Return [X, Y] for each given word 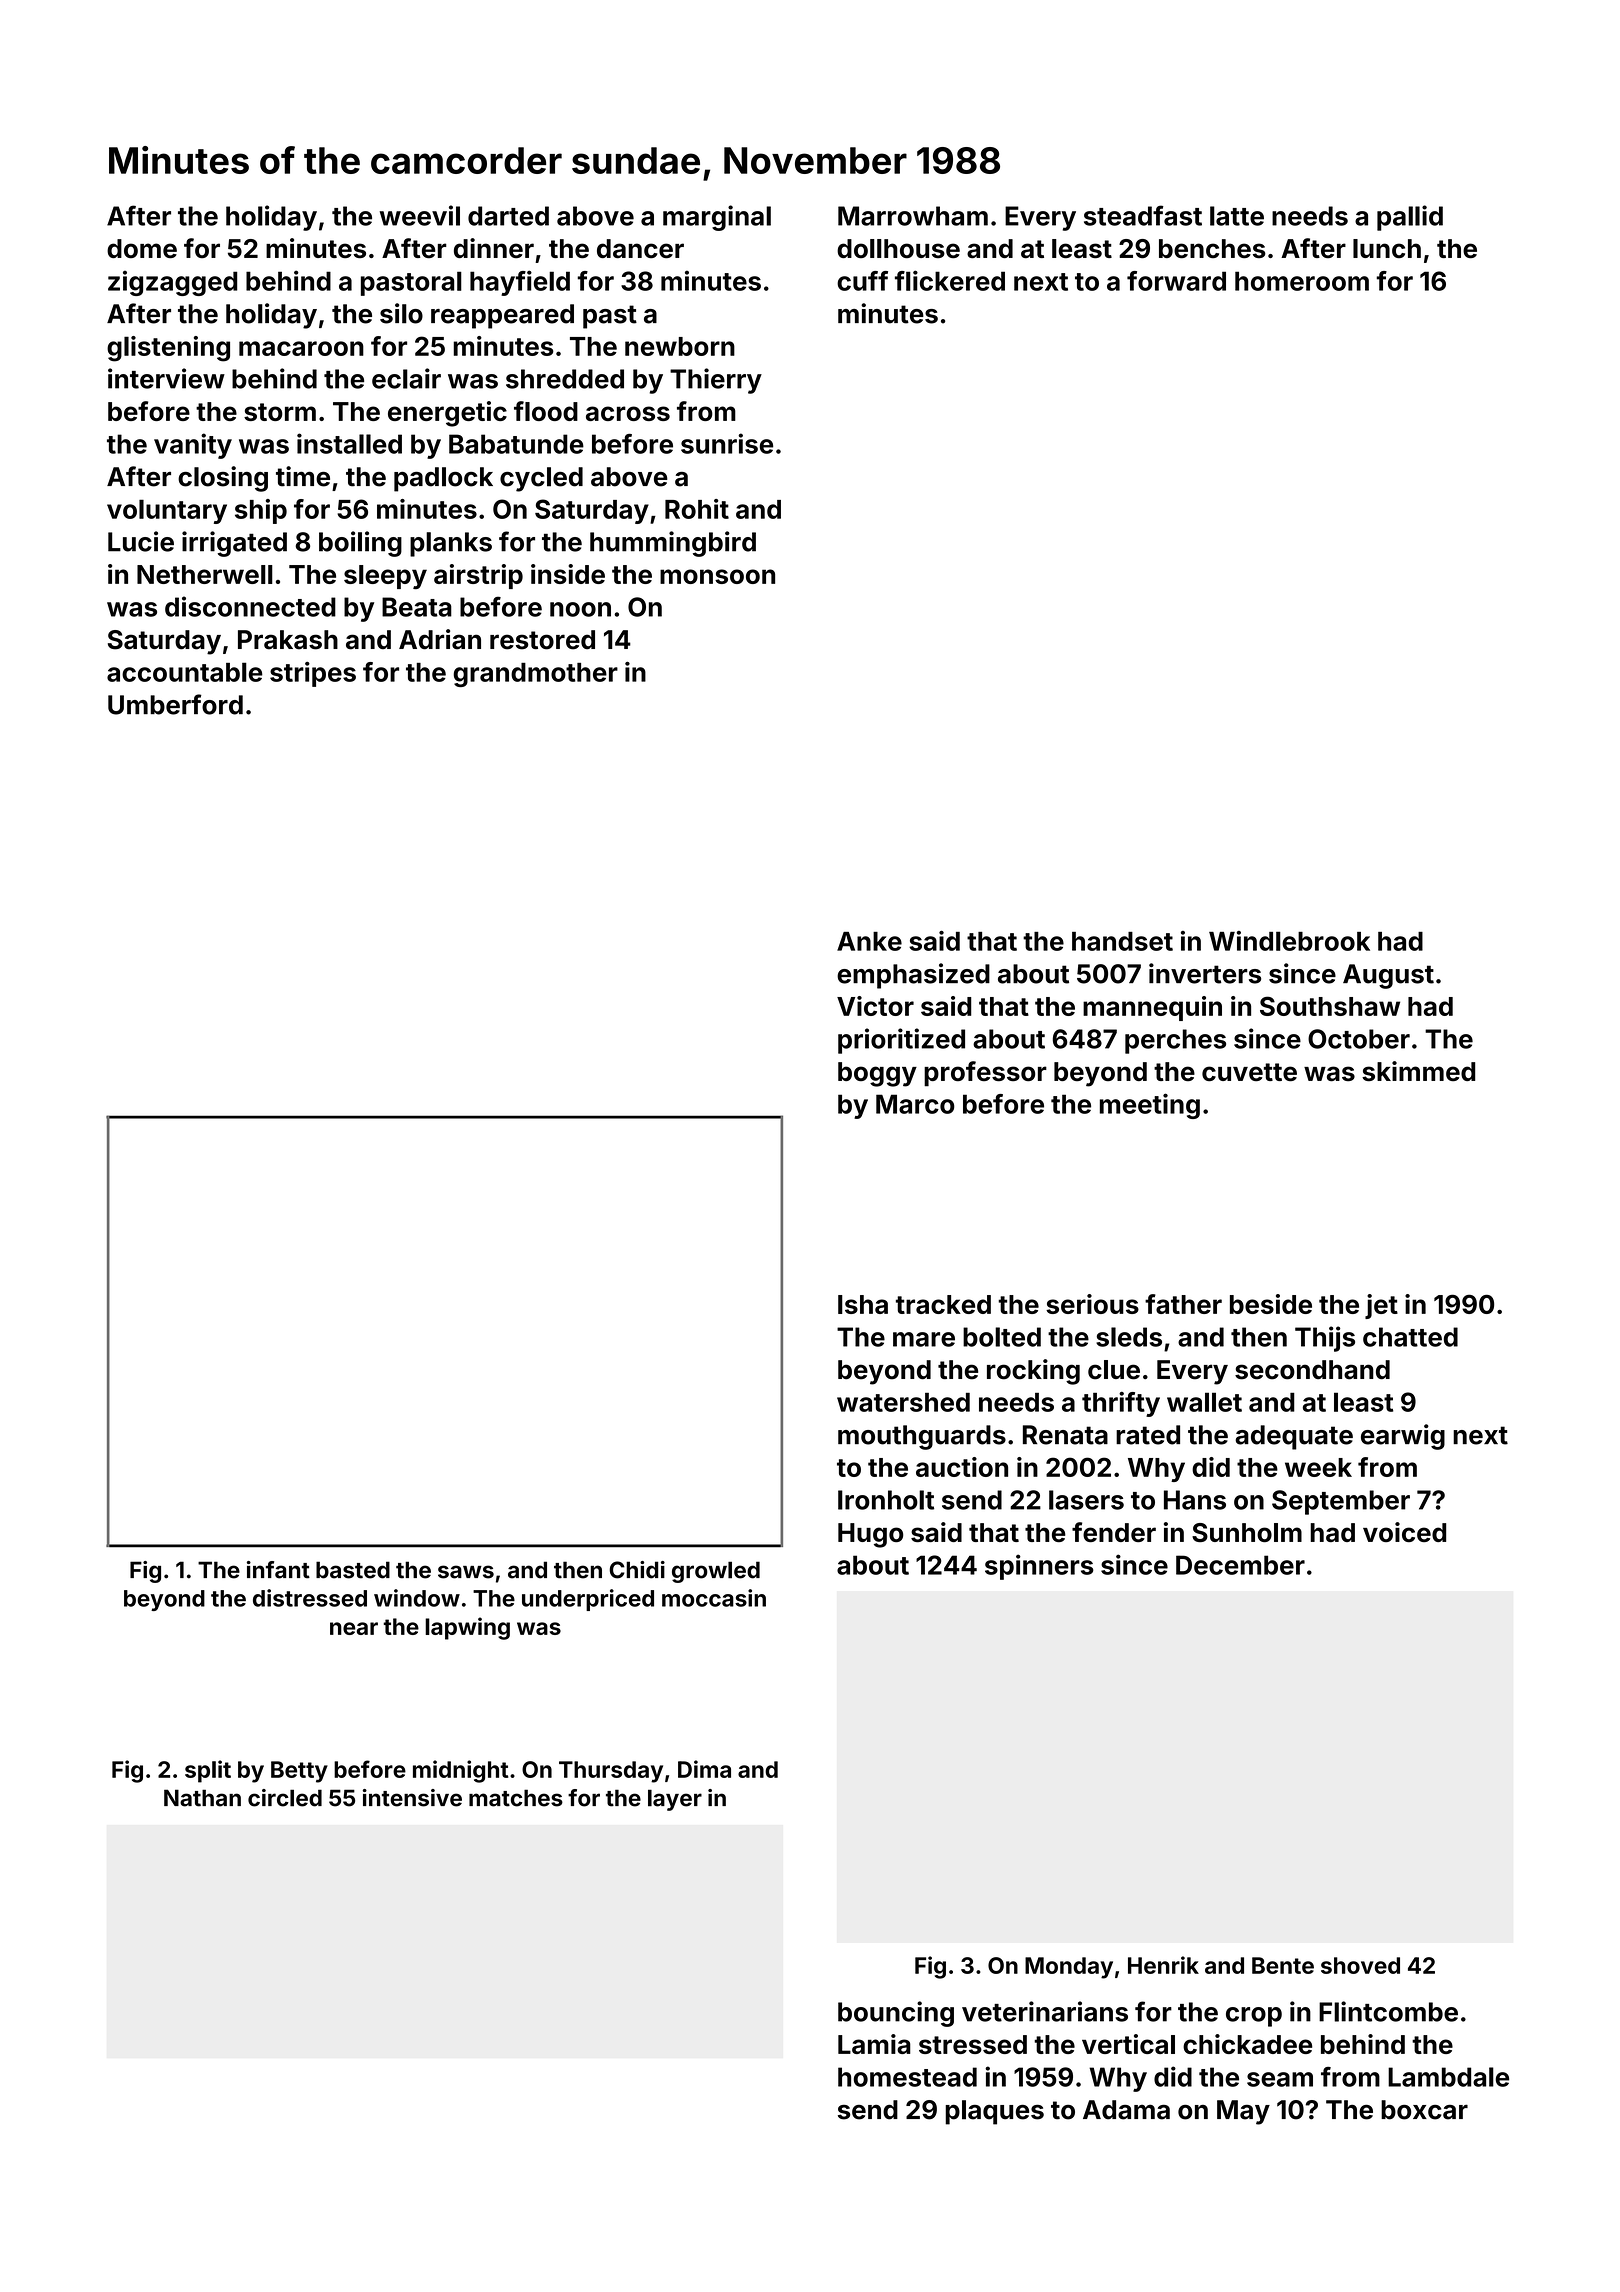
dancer [640, 249]
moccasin [714, 1598]
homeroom [1302, 281]
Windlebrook [1289, 941]
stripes [313, 674]
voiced [1404, 1532]
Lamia [874, 2044]
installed [349, 443]
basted [353, 1570]
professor [985, 1074]
